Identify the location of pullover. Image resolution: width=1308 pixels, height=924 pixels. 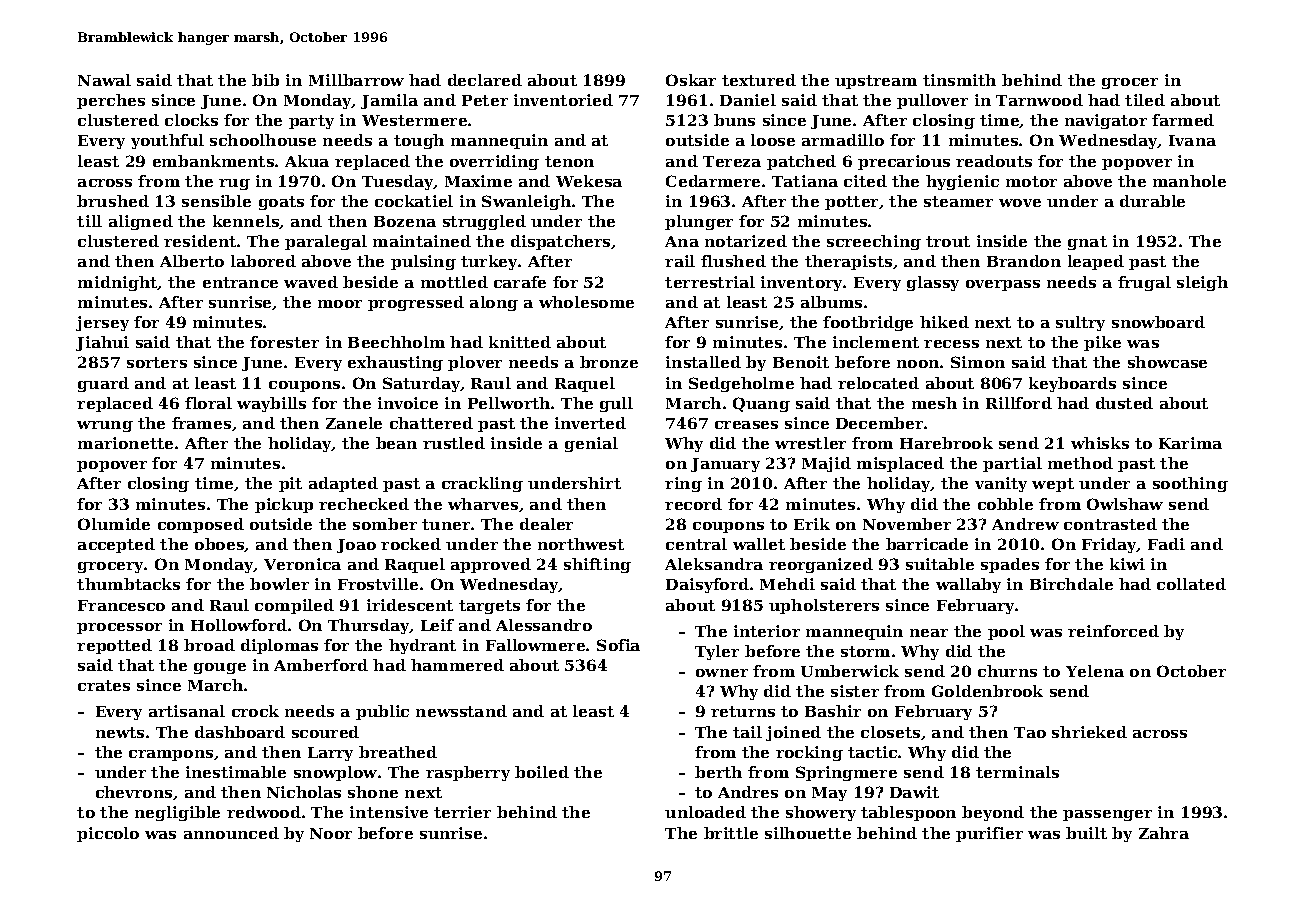
(932, 101).
